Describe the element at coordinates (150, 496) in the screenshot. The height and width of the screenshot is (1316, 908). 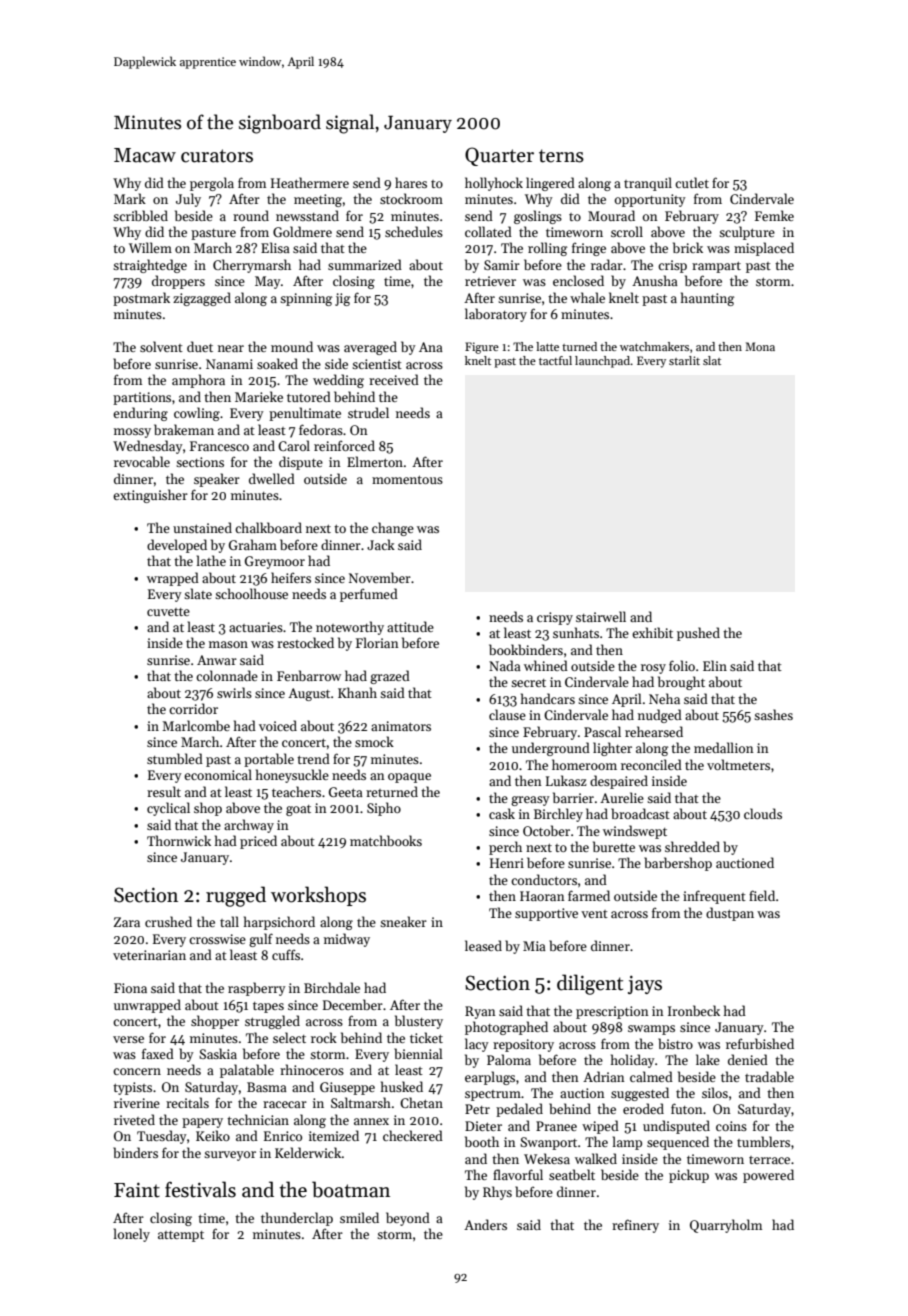
I see `extinguisher` at that location.
